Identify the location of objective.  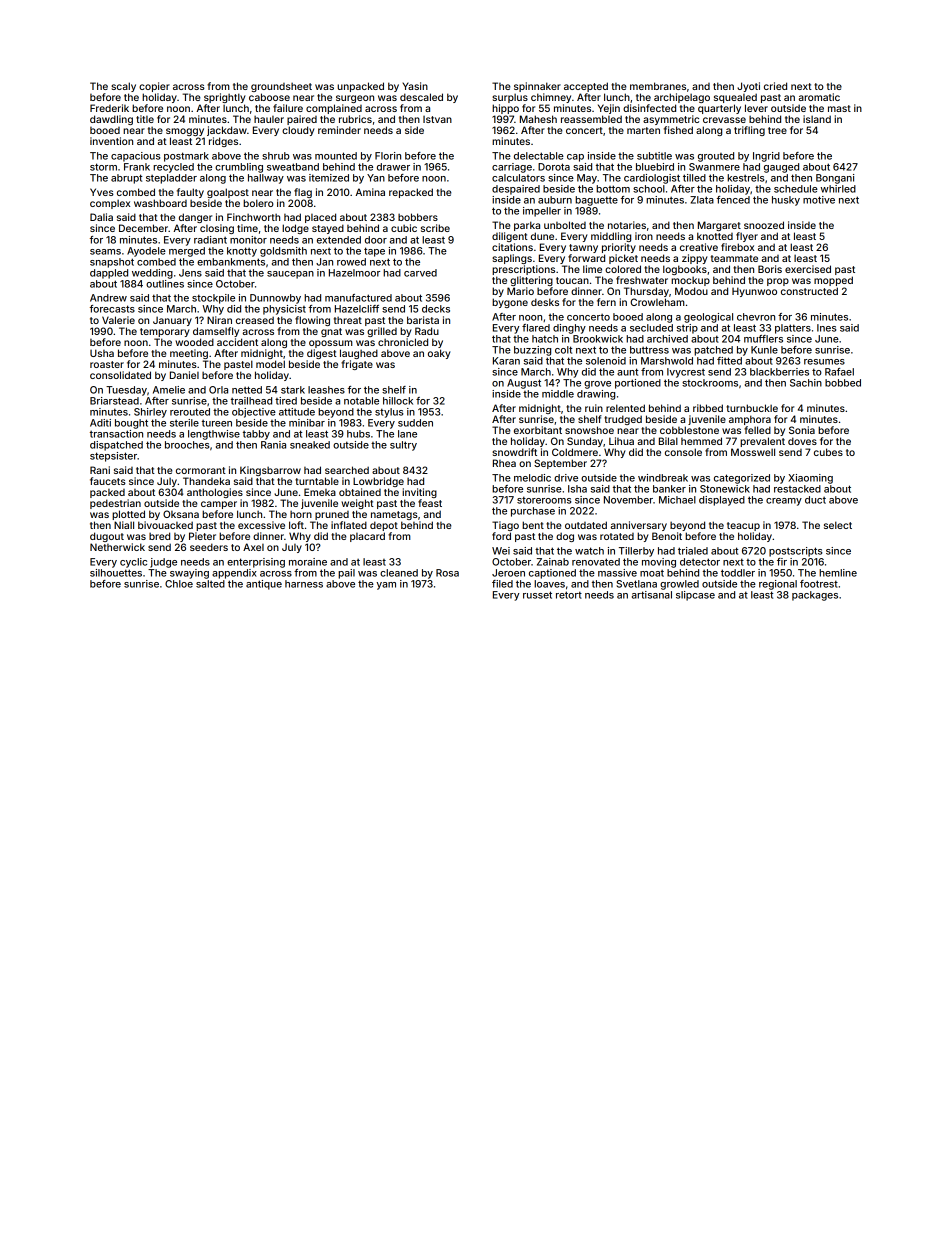
(254, 413).
